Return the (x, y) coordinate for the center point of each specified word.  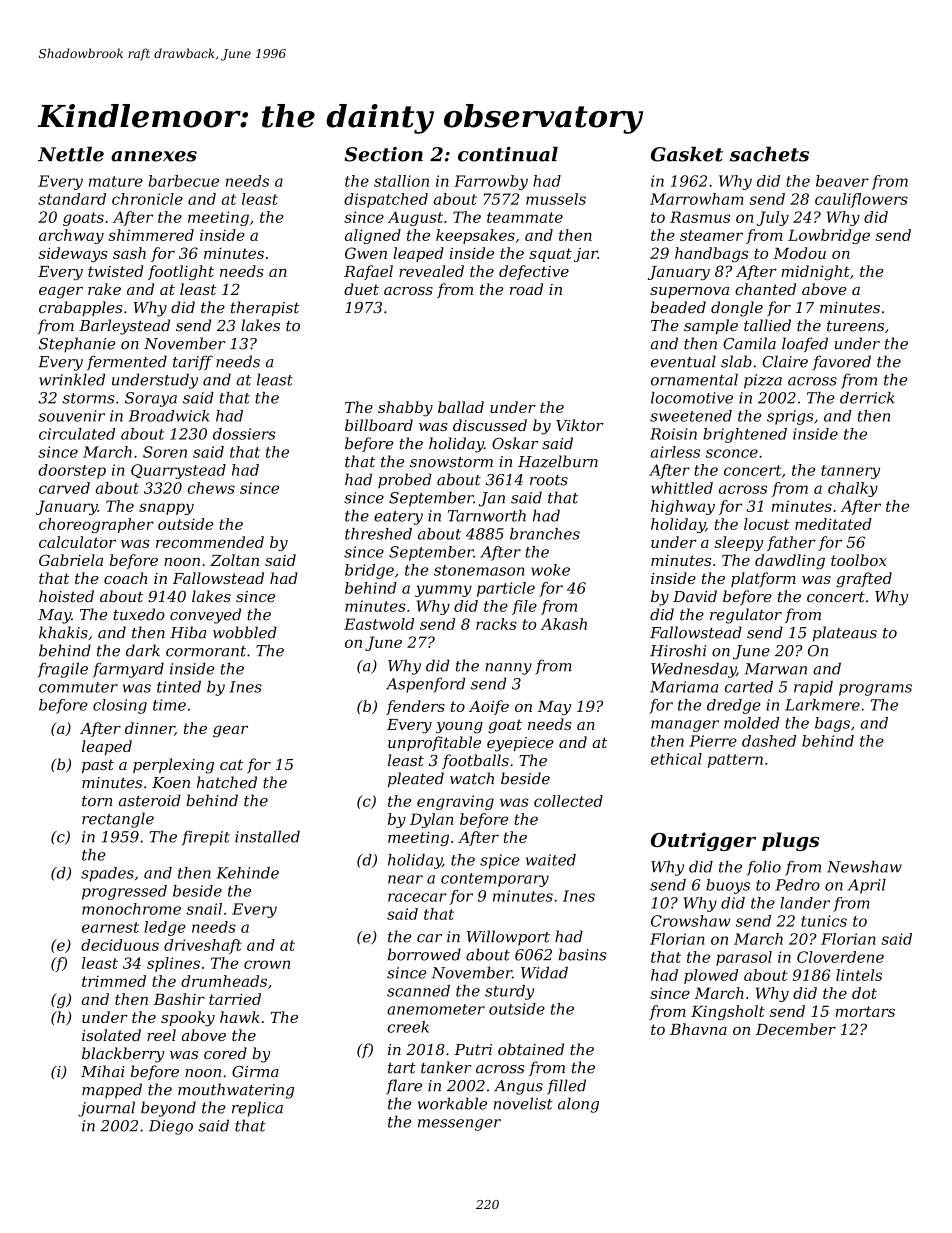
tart (402, 1068)
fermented (127, 363)
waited (551, 860)
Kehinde (247, 873)
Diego (171, 1127)
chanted (765, 289)
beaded (678, 307)
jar (586, 255)
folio (764, 868)
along (578, 1105)
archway (71, 236)
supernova (689, 292)
